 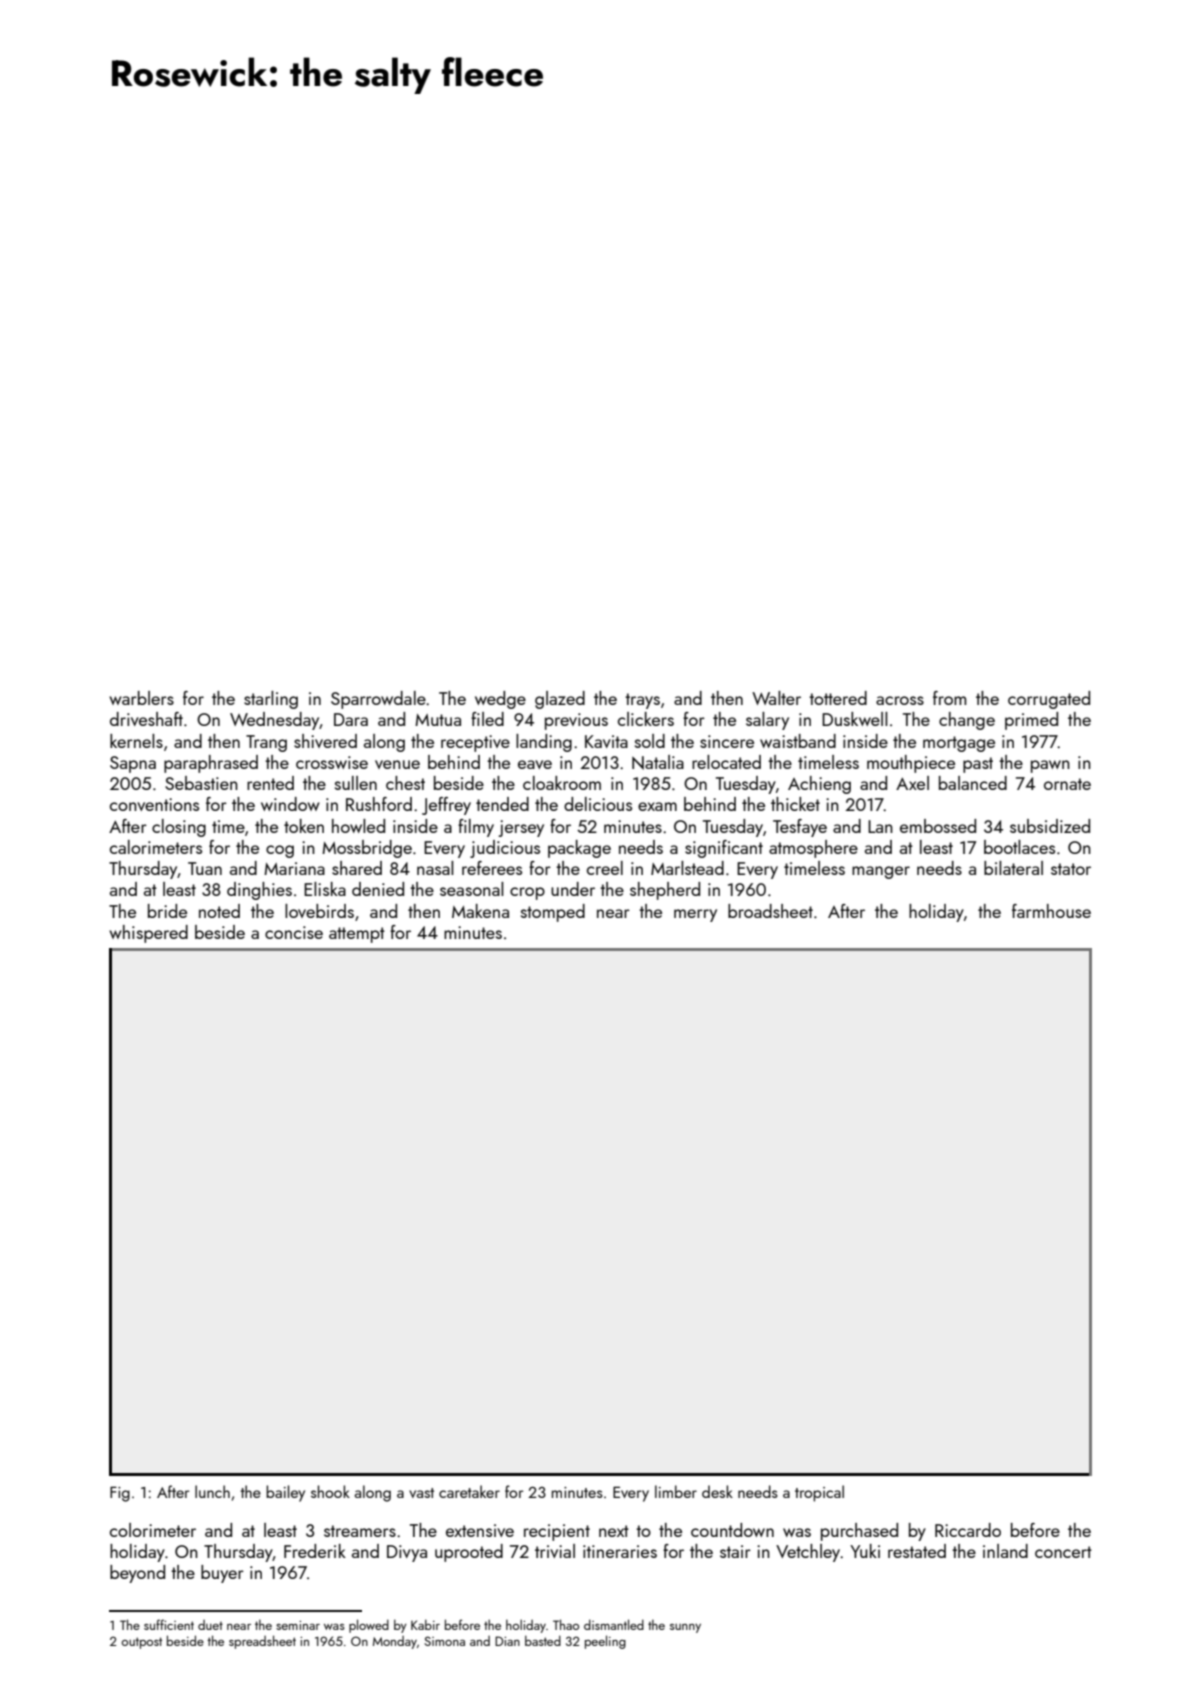 I want to click on colorimeter, so click(x=153, y=1530).
